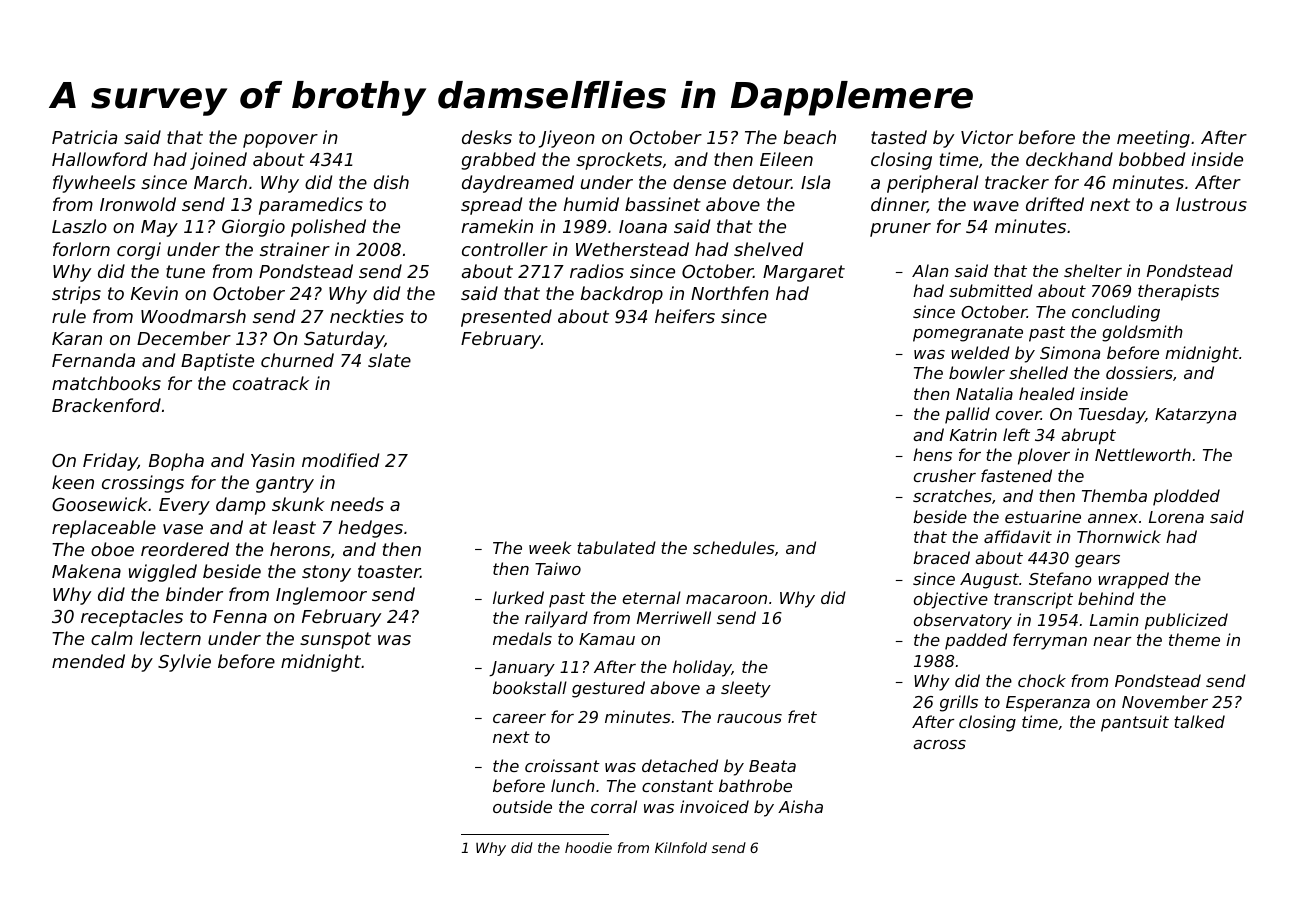 The image size is (1308, 924). I want to click on outside, so click(522, 806).
